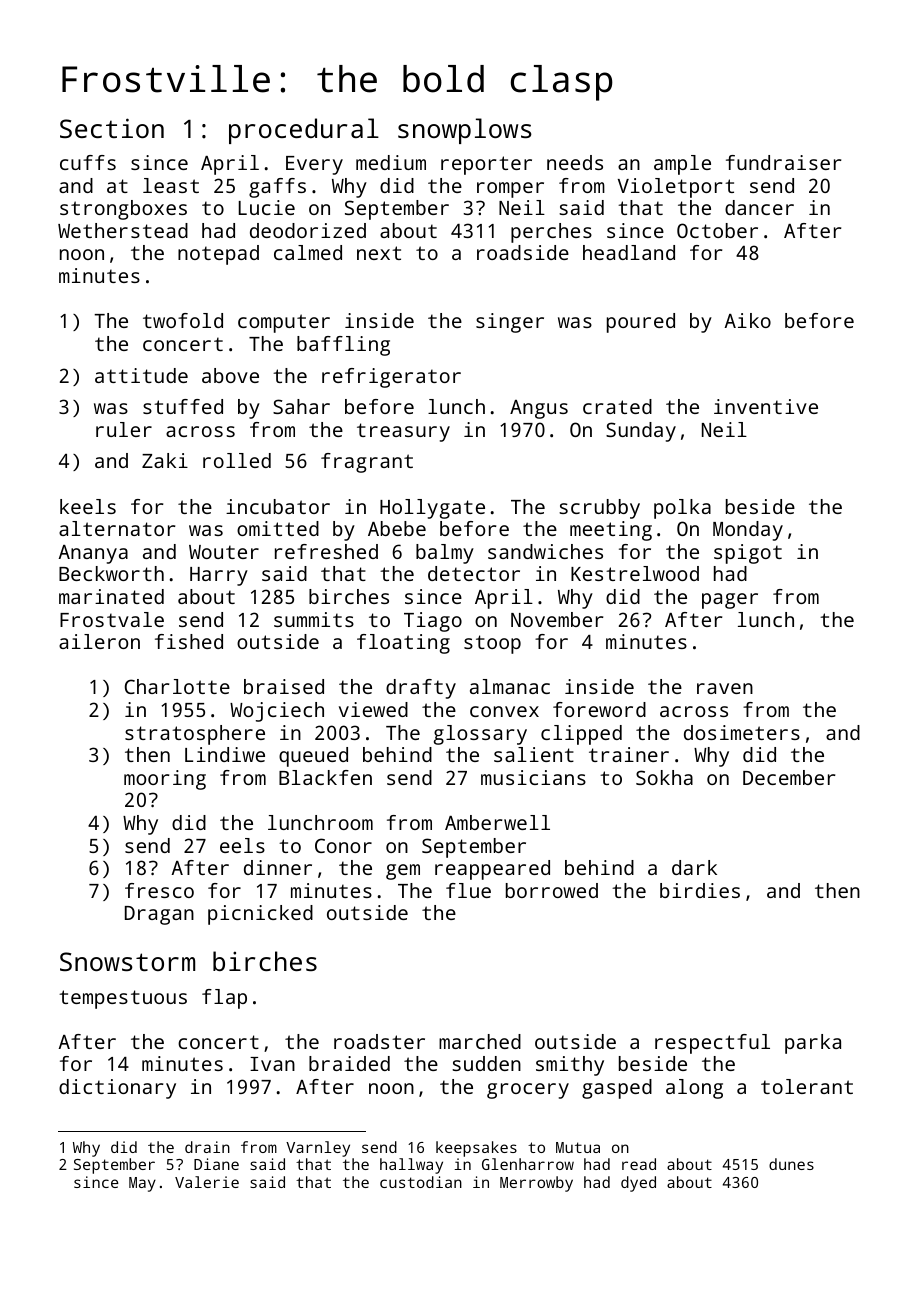 This document has height=1311, width=924. What do you see at coordinates (725, 688) in the document?
I see `raven` at bounding box center [725, 688].
